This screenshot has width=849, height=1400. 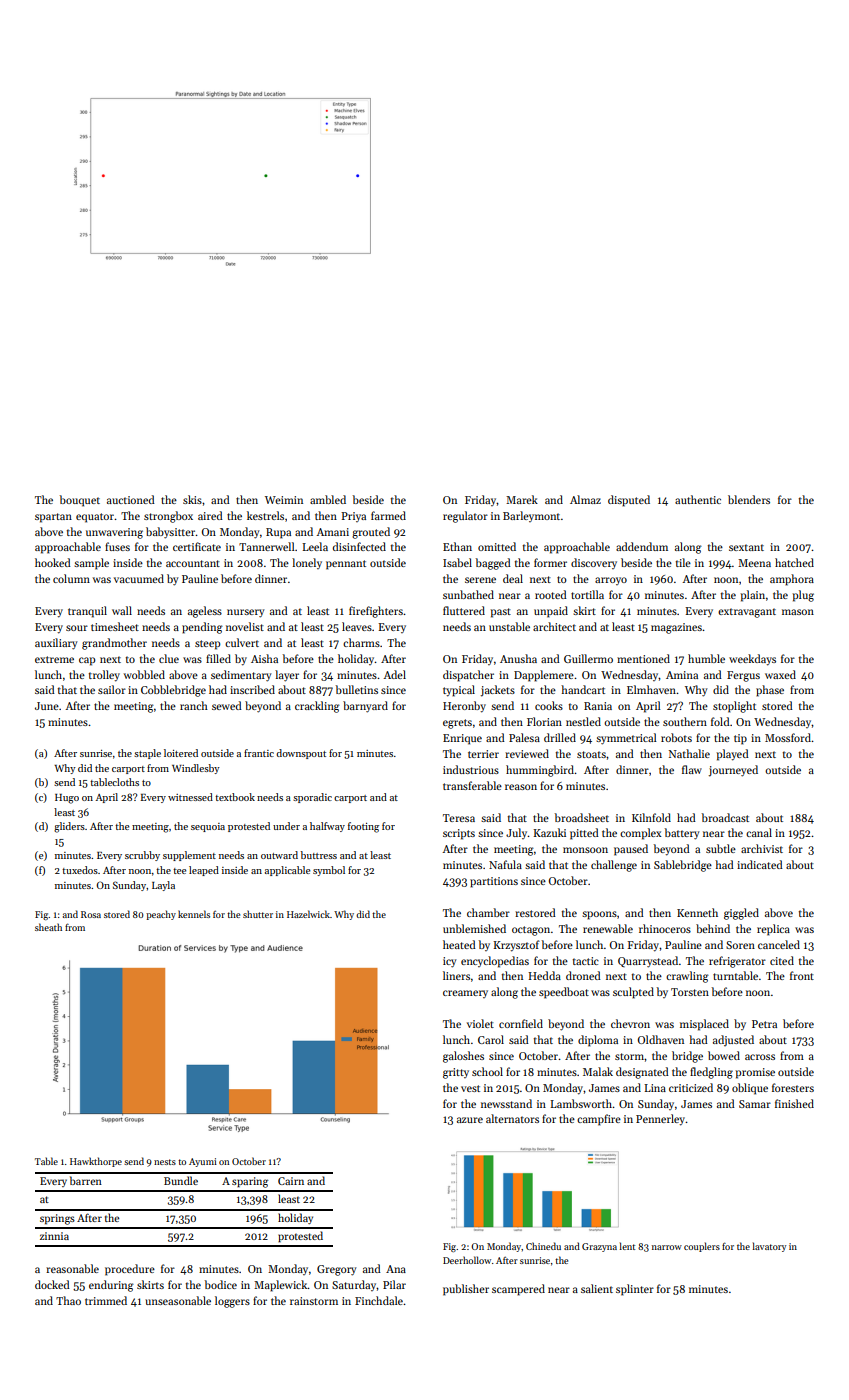 What do you see at coordinates (246, 613) in the screenshot?
I see `nursery` at bounding box center [246, 613].
